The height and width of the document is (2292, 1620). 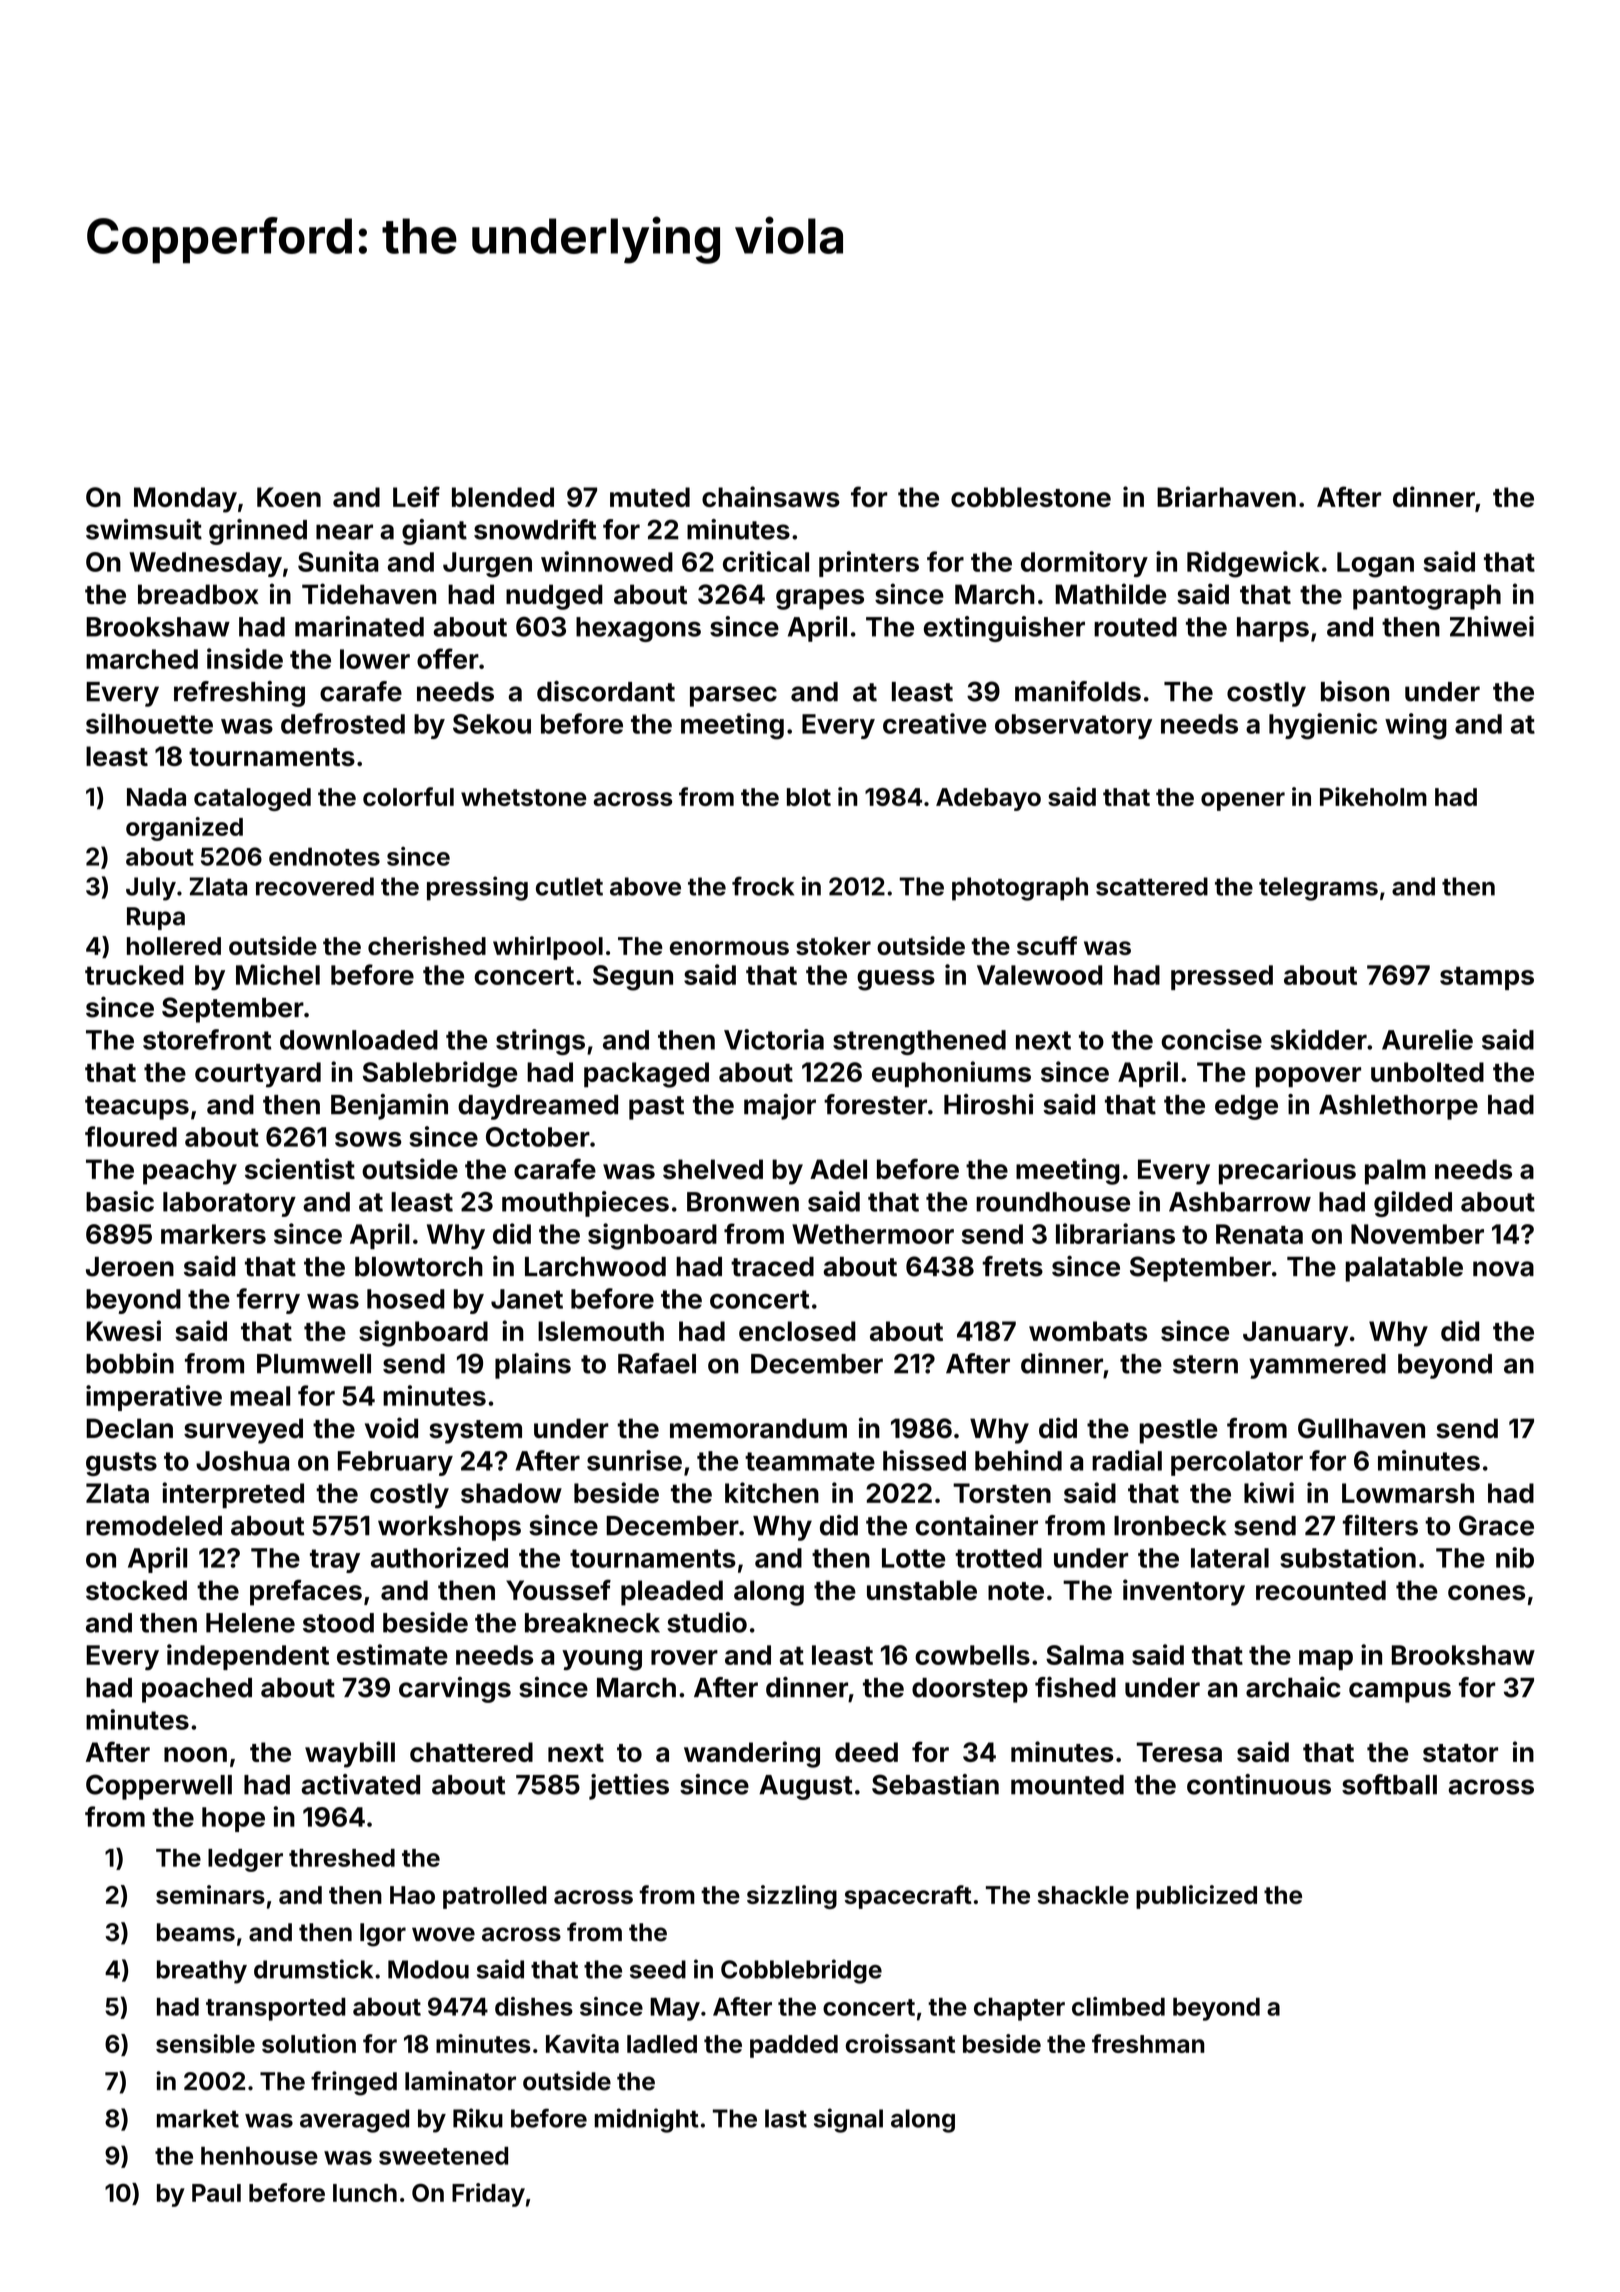 What do you see at coordinates (121, 1464) in the document?
I see `gusts` at bounding box center [121, 1464].
